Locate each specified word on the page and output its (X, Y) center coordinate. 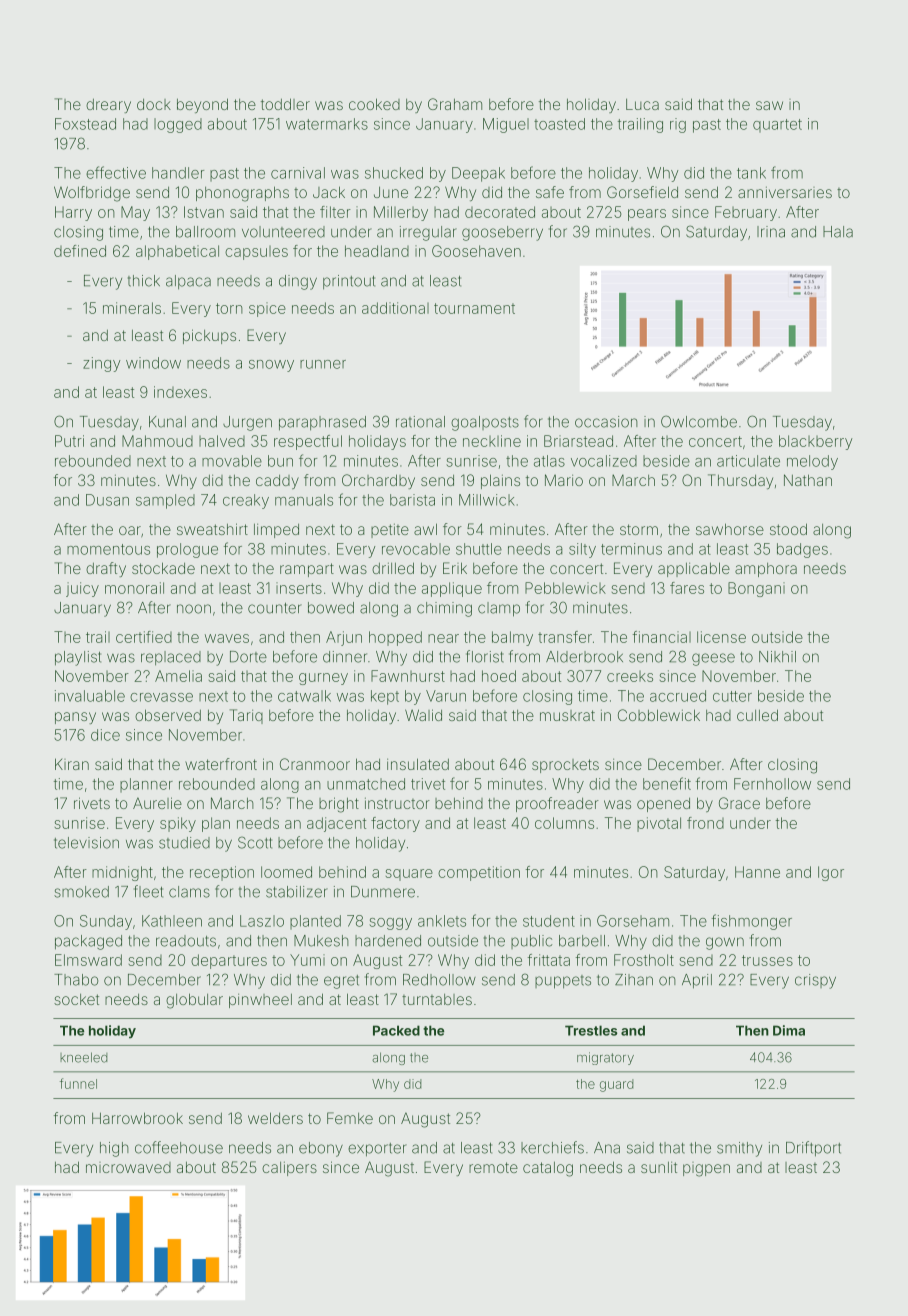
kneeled (84, 1057)
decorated (500, 212)
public (531, 942)
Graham (455, 104)
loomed (286, 872)
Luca (642, 104)
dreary (108, 106)
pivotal (659, 824)
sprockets (565, 766)
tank (751, 173)
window (153, 363)
